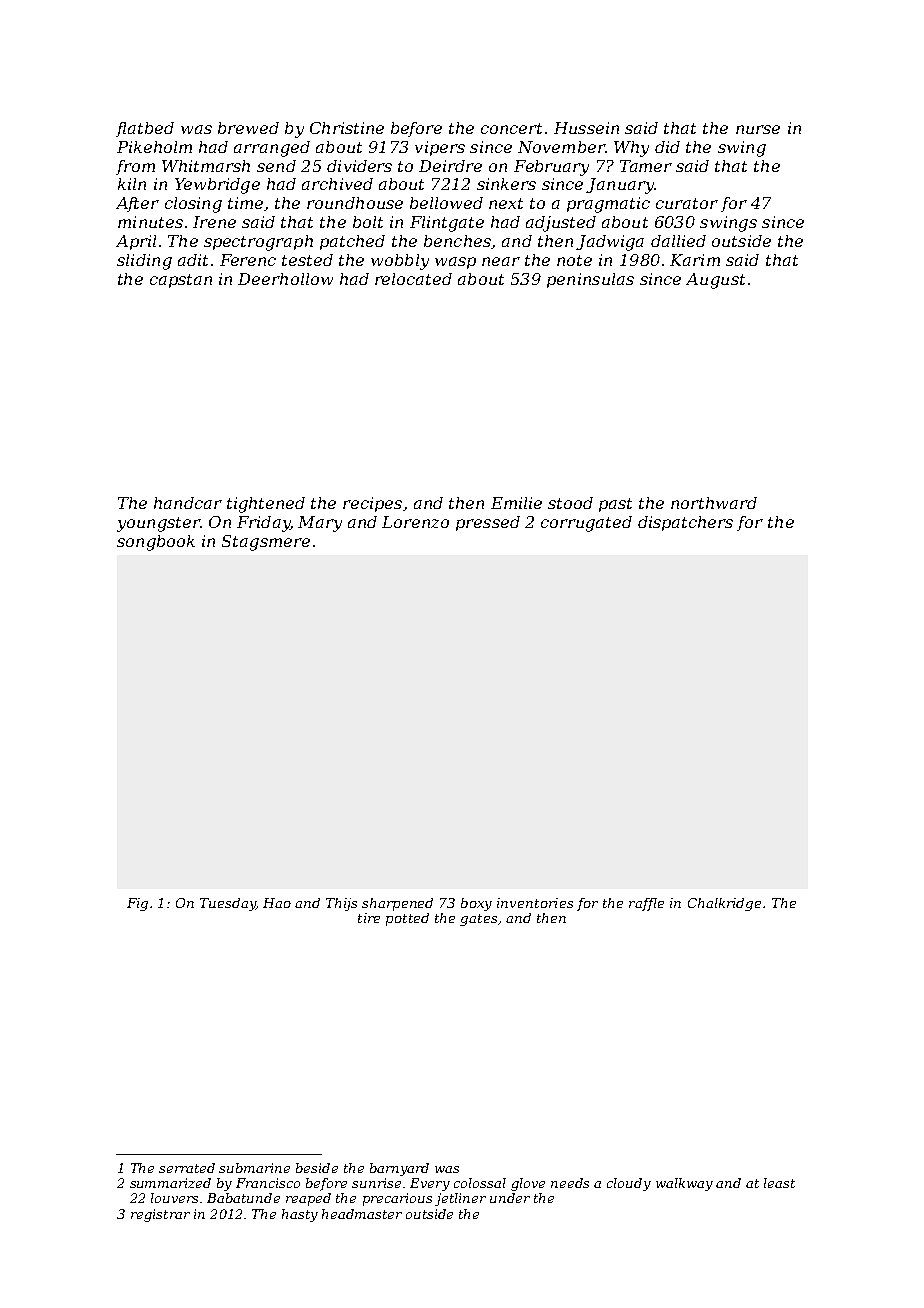 This screenshot has width=924, height=1308. Describe the element at coordinates (347, 128) in the screenshot. I see `Christine` at that location.
